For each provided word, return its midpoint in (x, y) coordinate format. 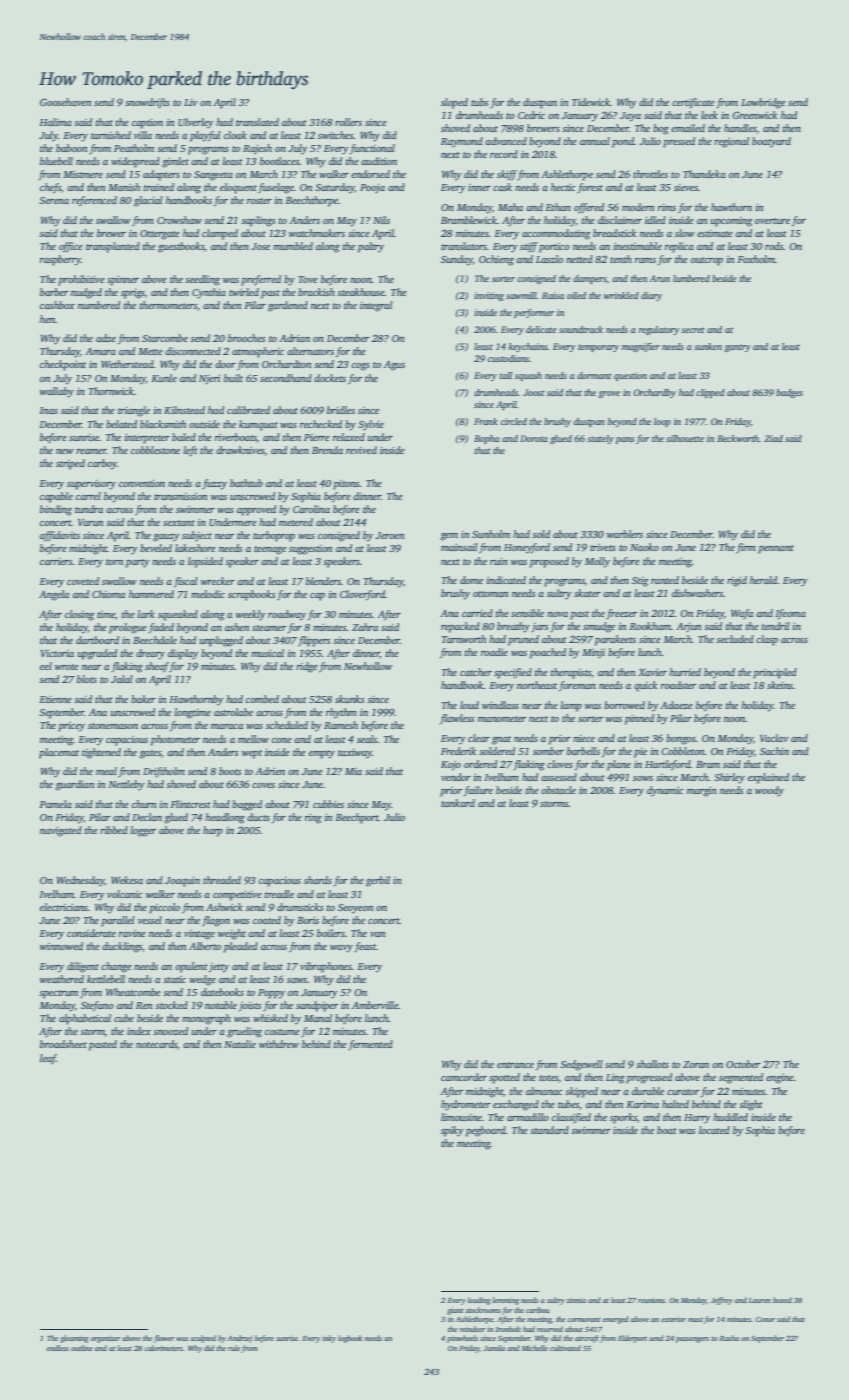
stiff (529, 247)
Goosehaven (65, 102)
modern (638, 207)
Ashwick (224, 907)
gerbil (378, 881)
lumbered (691, 278)
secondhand (286, 378)
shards (318, 880)
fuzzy (214, 484)
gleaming (74, 1339)
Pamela (55, 804)
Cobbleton (683, 751)
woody (769, 791)
